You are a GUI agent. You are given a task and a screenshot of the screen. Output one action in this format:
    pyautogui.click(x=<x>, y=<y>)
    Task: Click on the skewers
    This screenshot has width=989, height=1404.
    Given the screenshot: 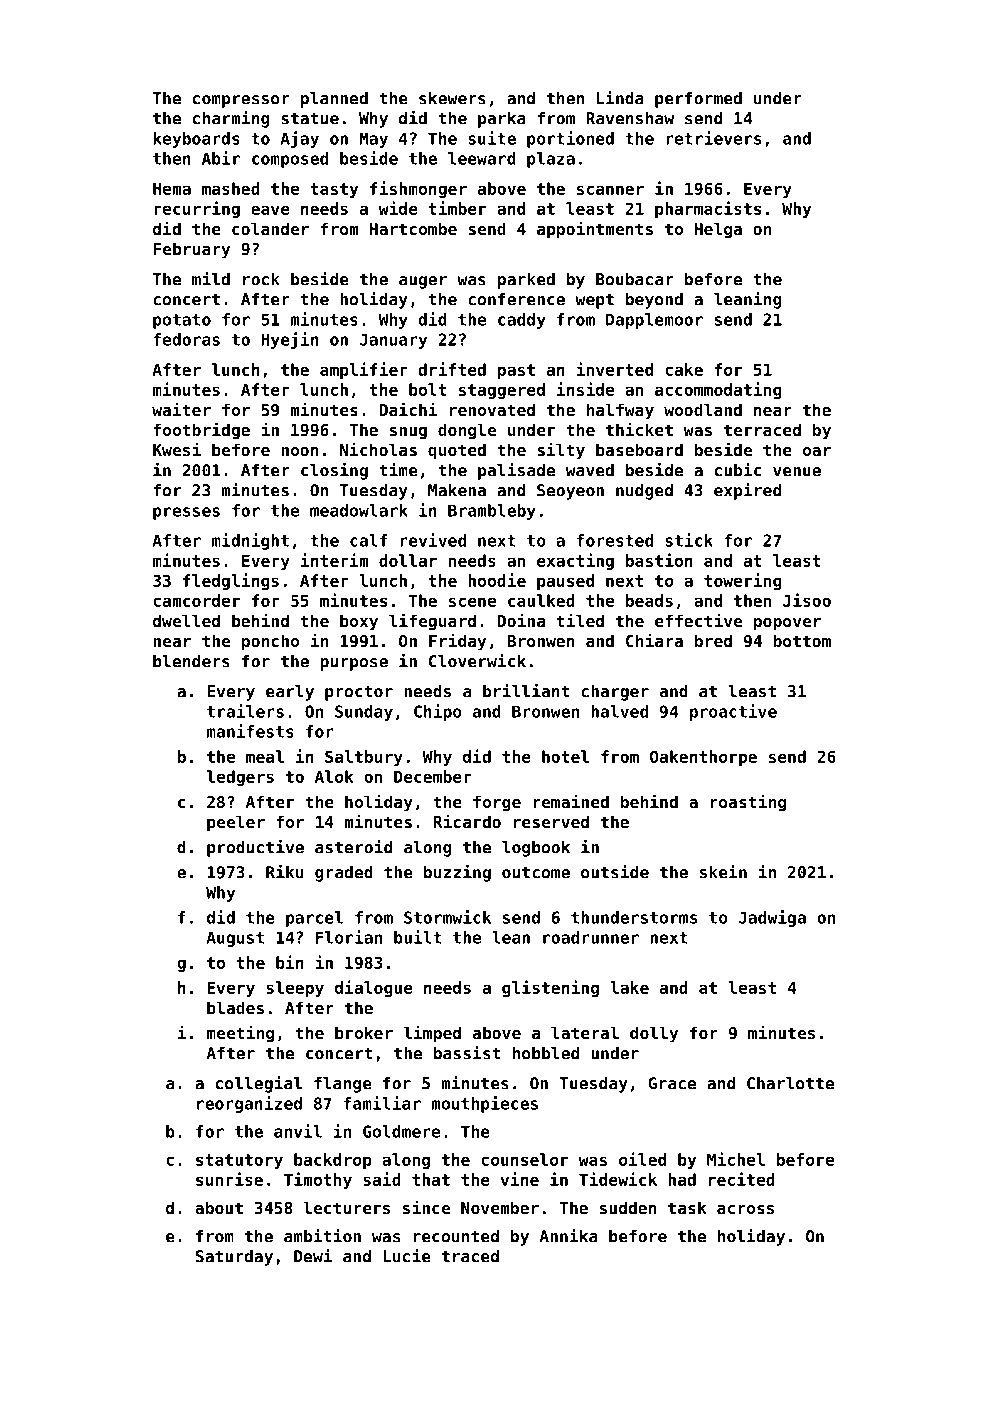 What is the action you would take?
    pyautogui.click(x=452, y=98)
